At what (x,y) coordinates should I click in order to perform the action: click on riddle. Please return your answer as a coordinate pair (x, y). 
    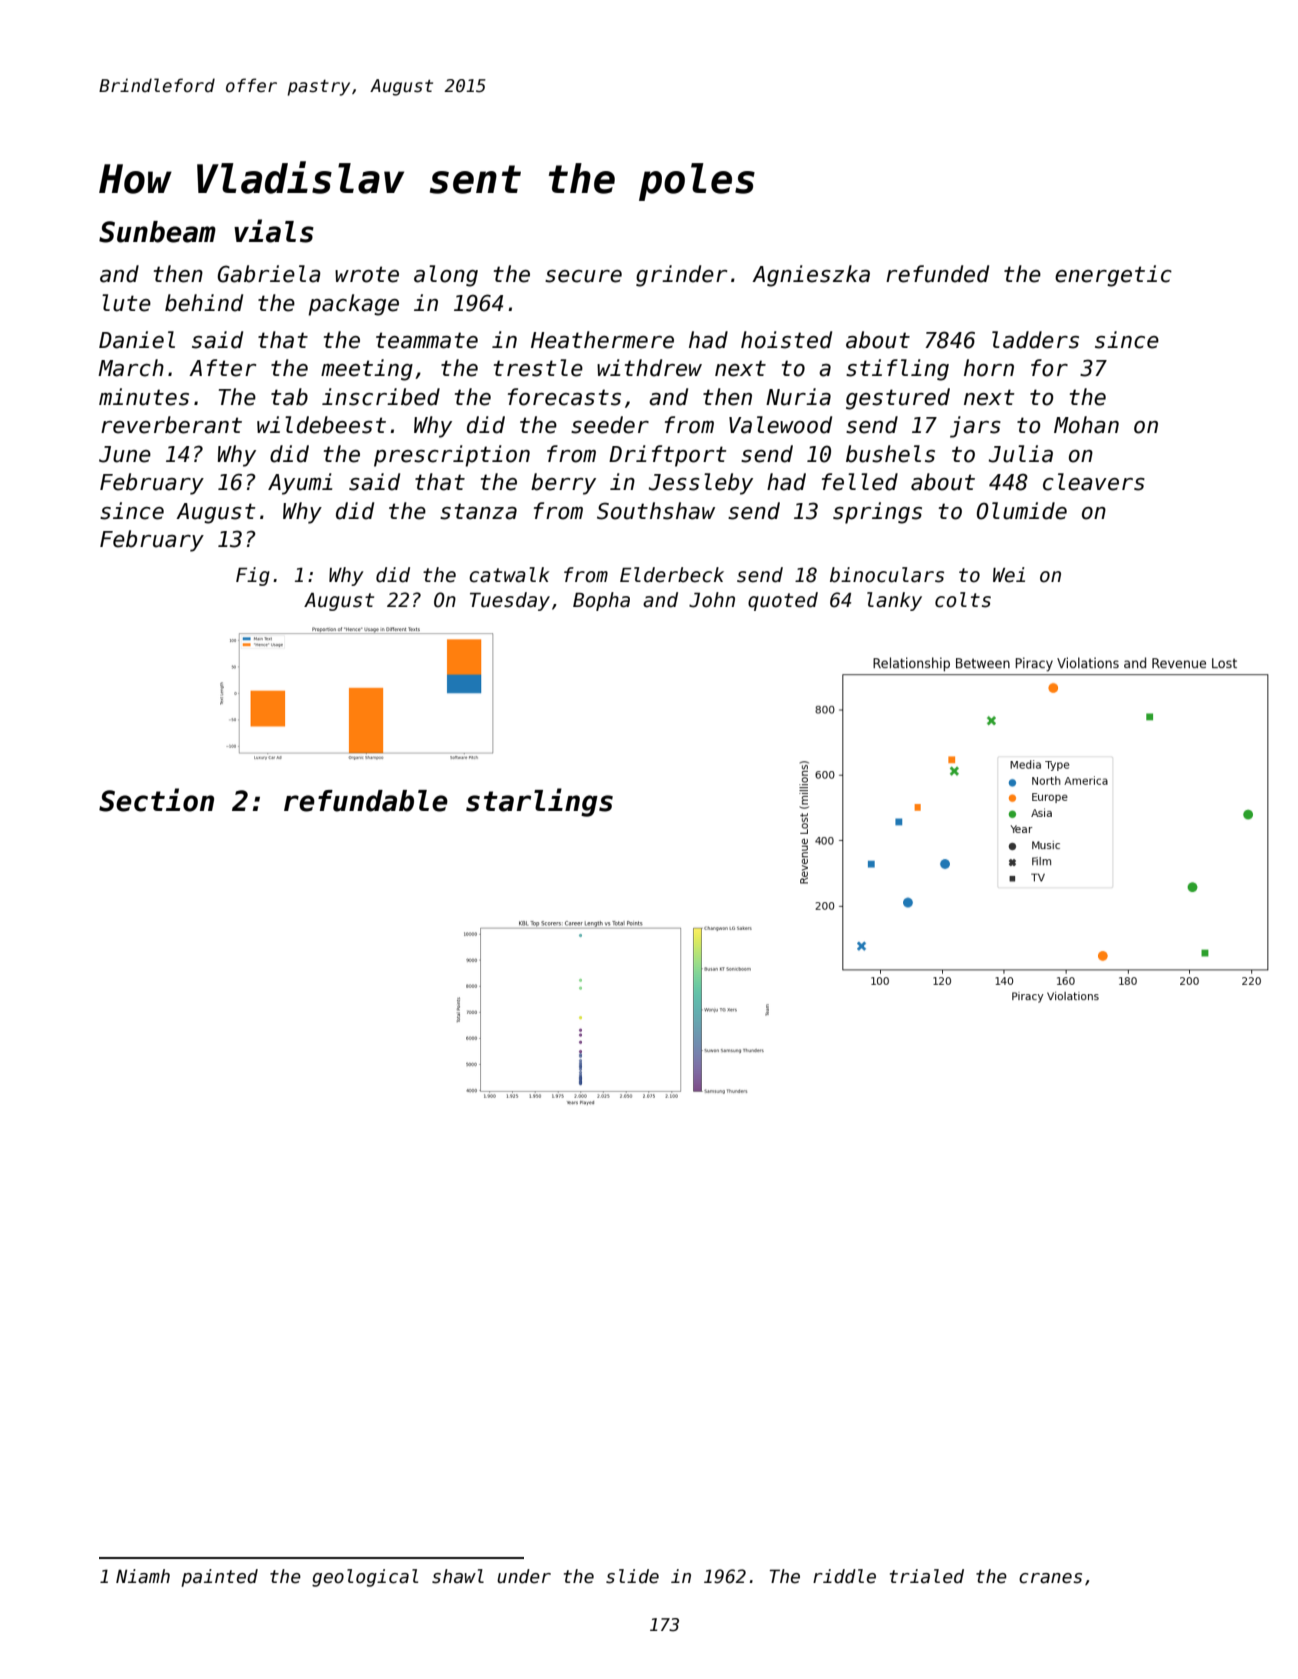
    Looking at the image, I should click on (844, 1576).
